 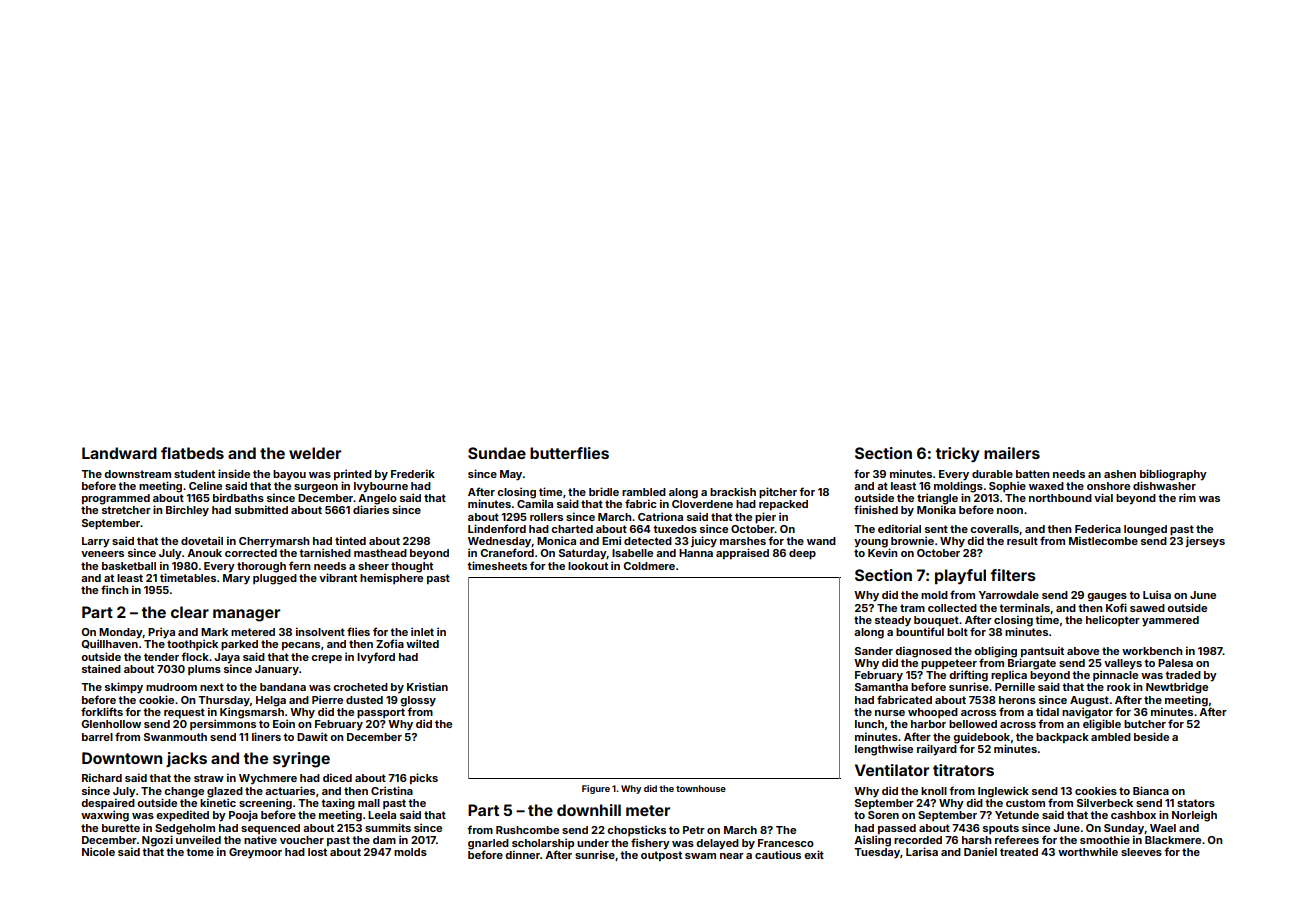 What do you see at coordinates (936, 509) in the screenshot?
I see `Monika` at bounding box center [936, 509].
